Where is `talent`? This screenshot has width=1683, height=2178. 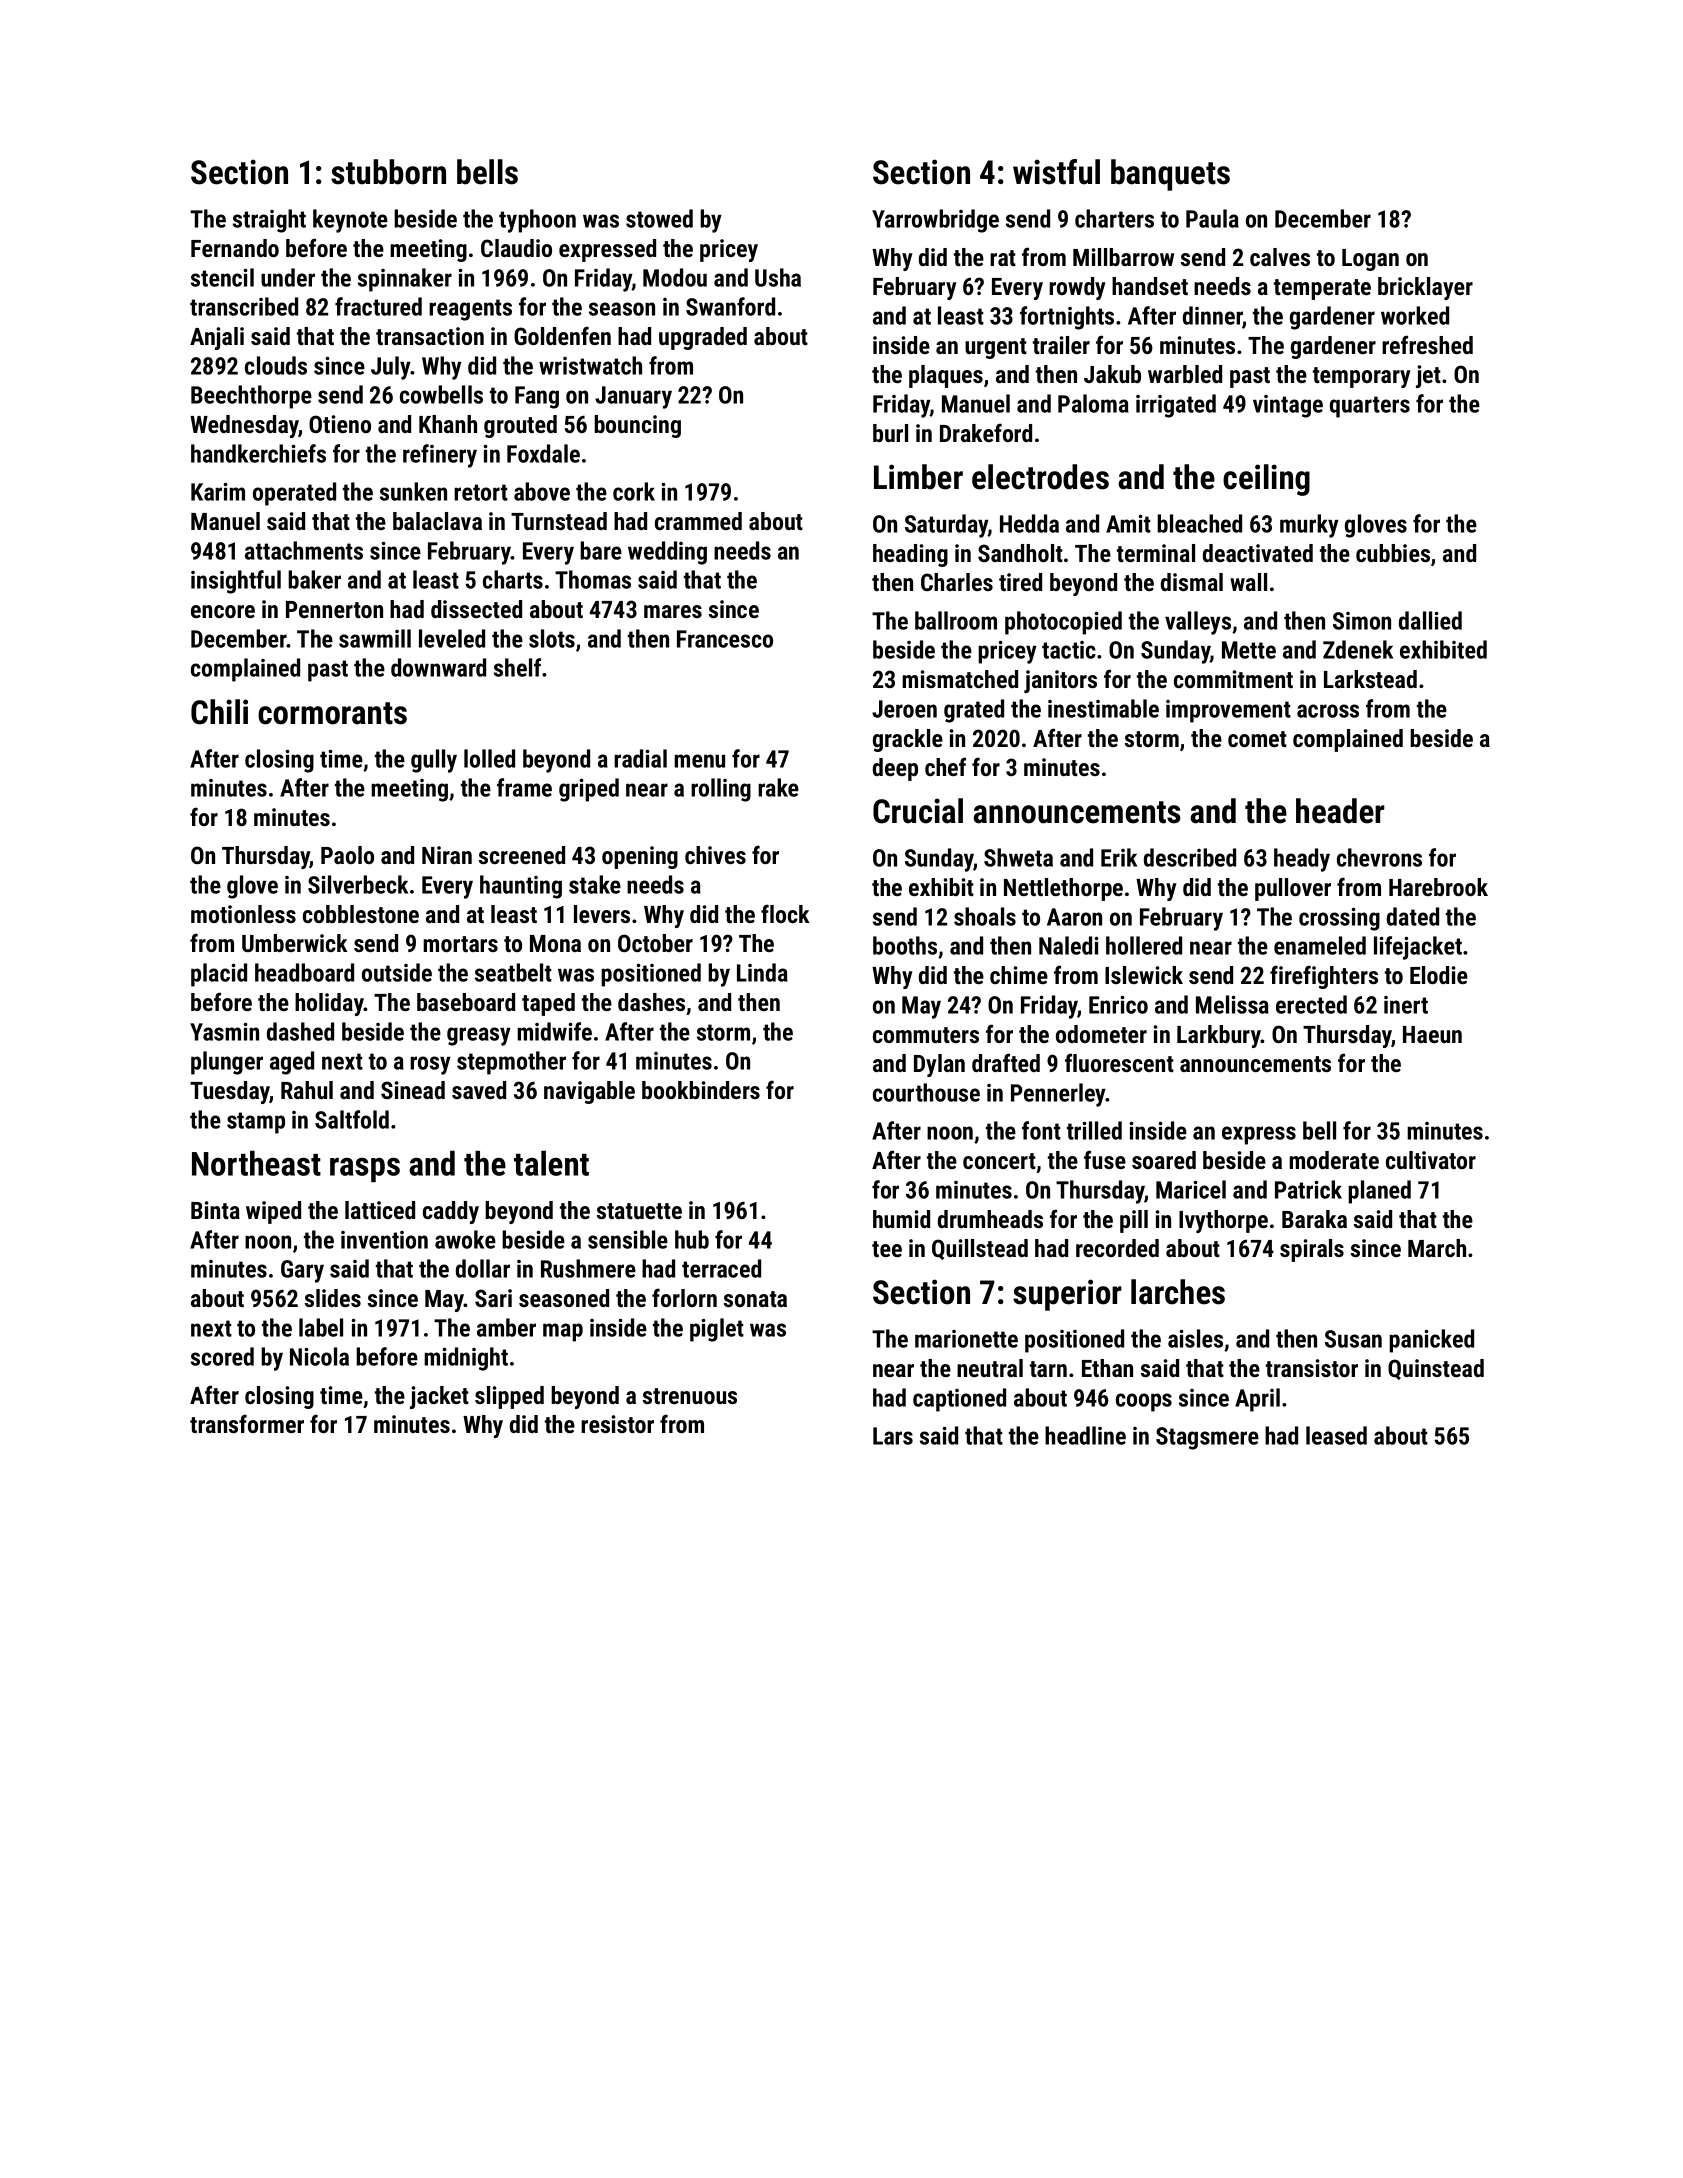
talent is located at coordinates (551, 1163).
